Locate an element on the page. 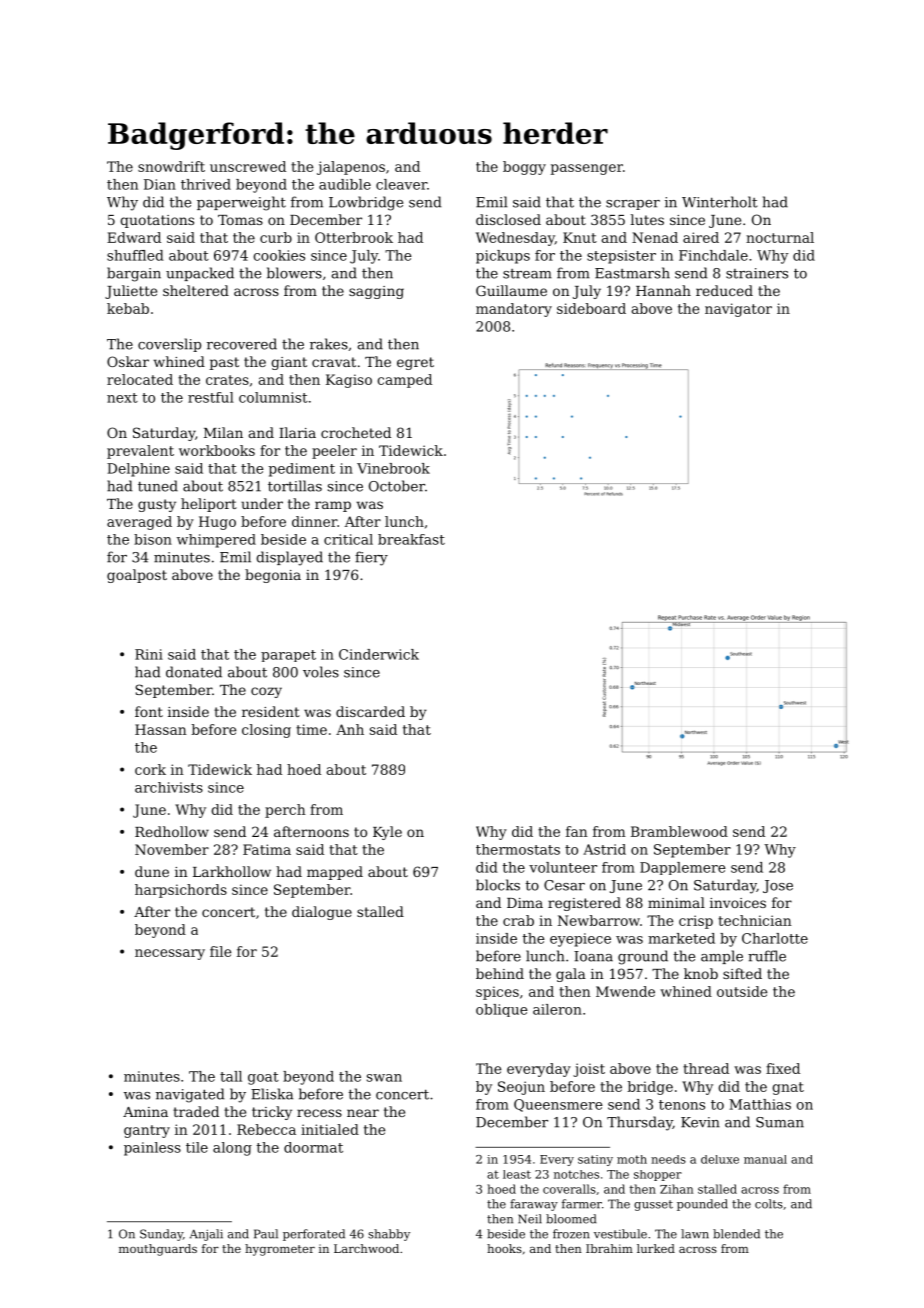 This image has height=1308, width=924. registered is located at coordinates (584, 904).
